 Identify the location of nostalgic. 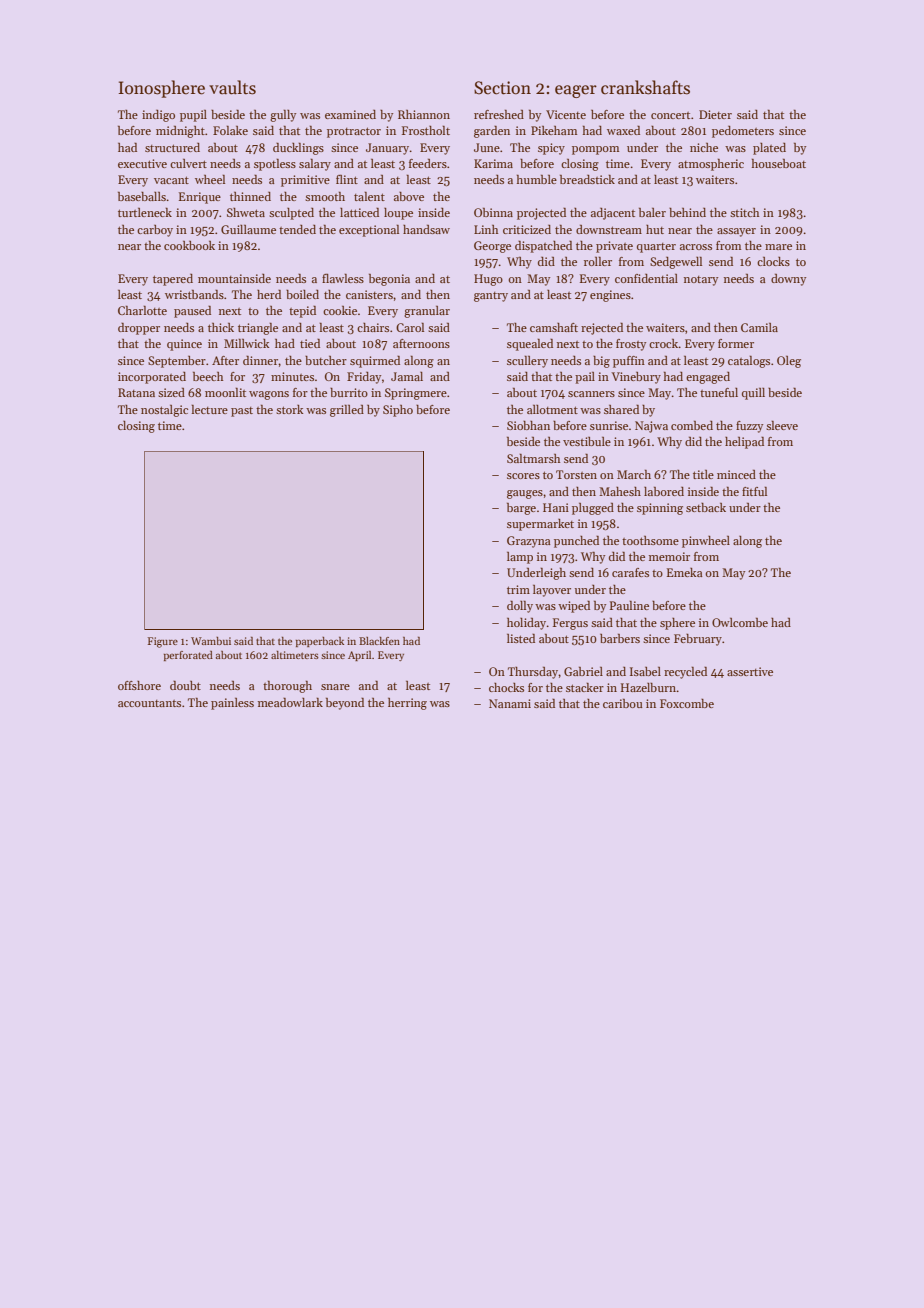
(164, 411).
